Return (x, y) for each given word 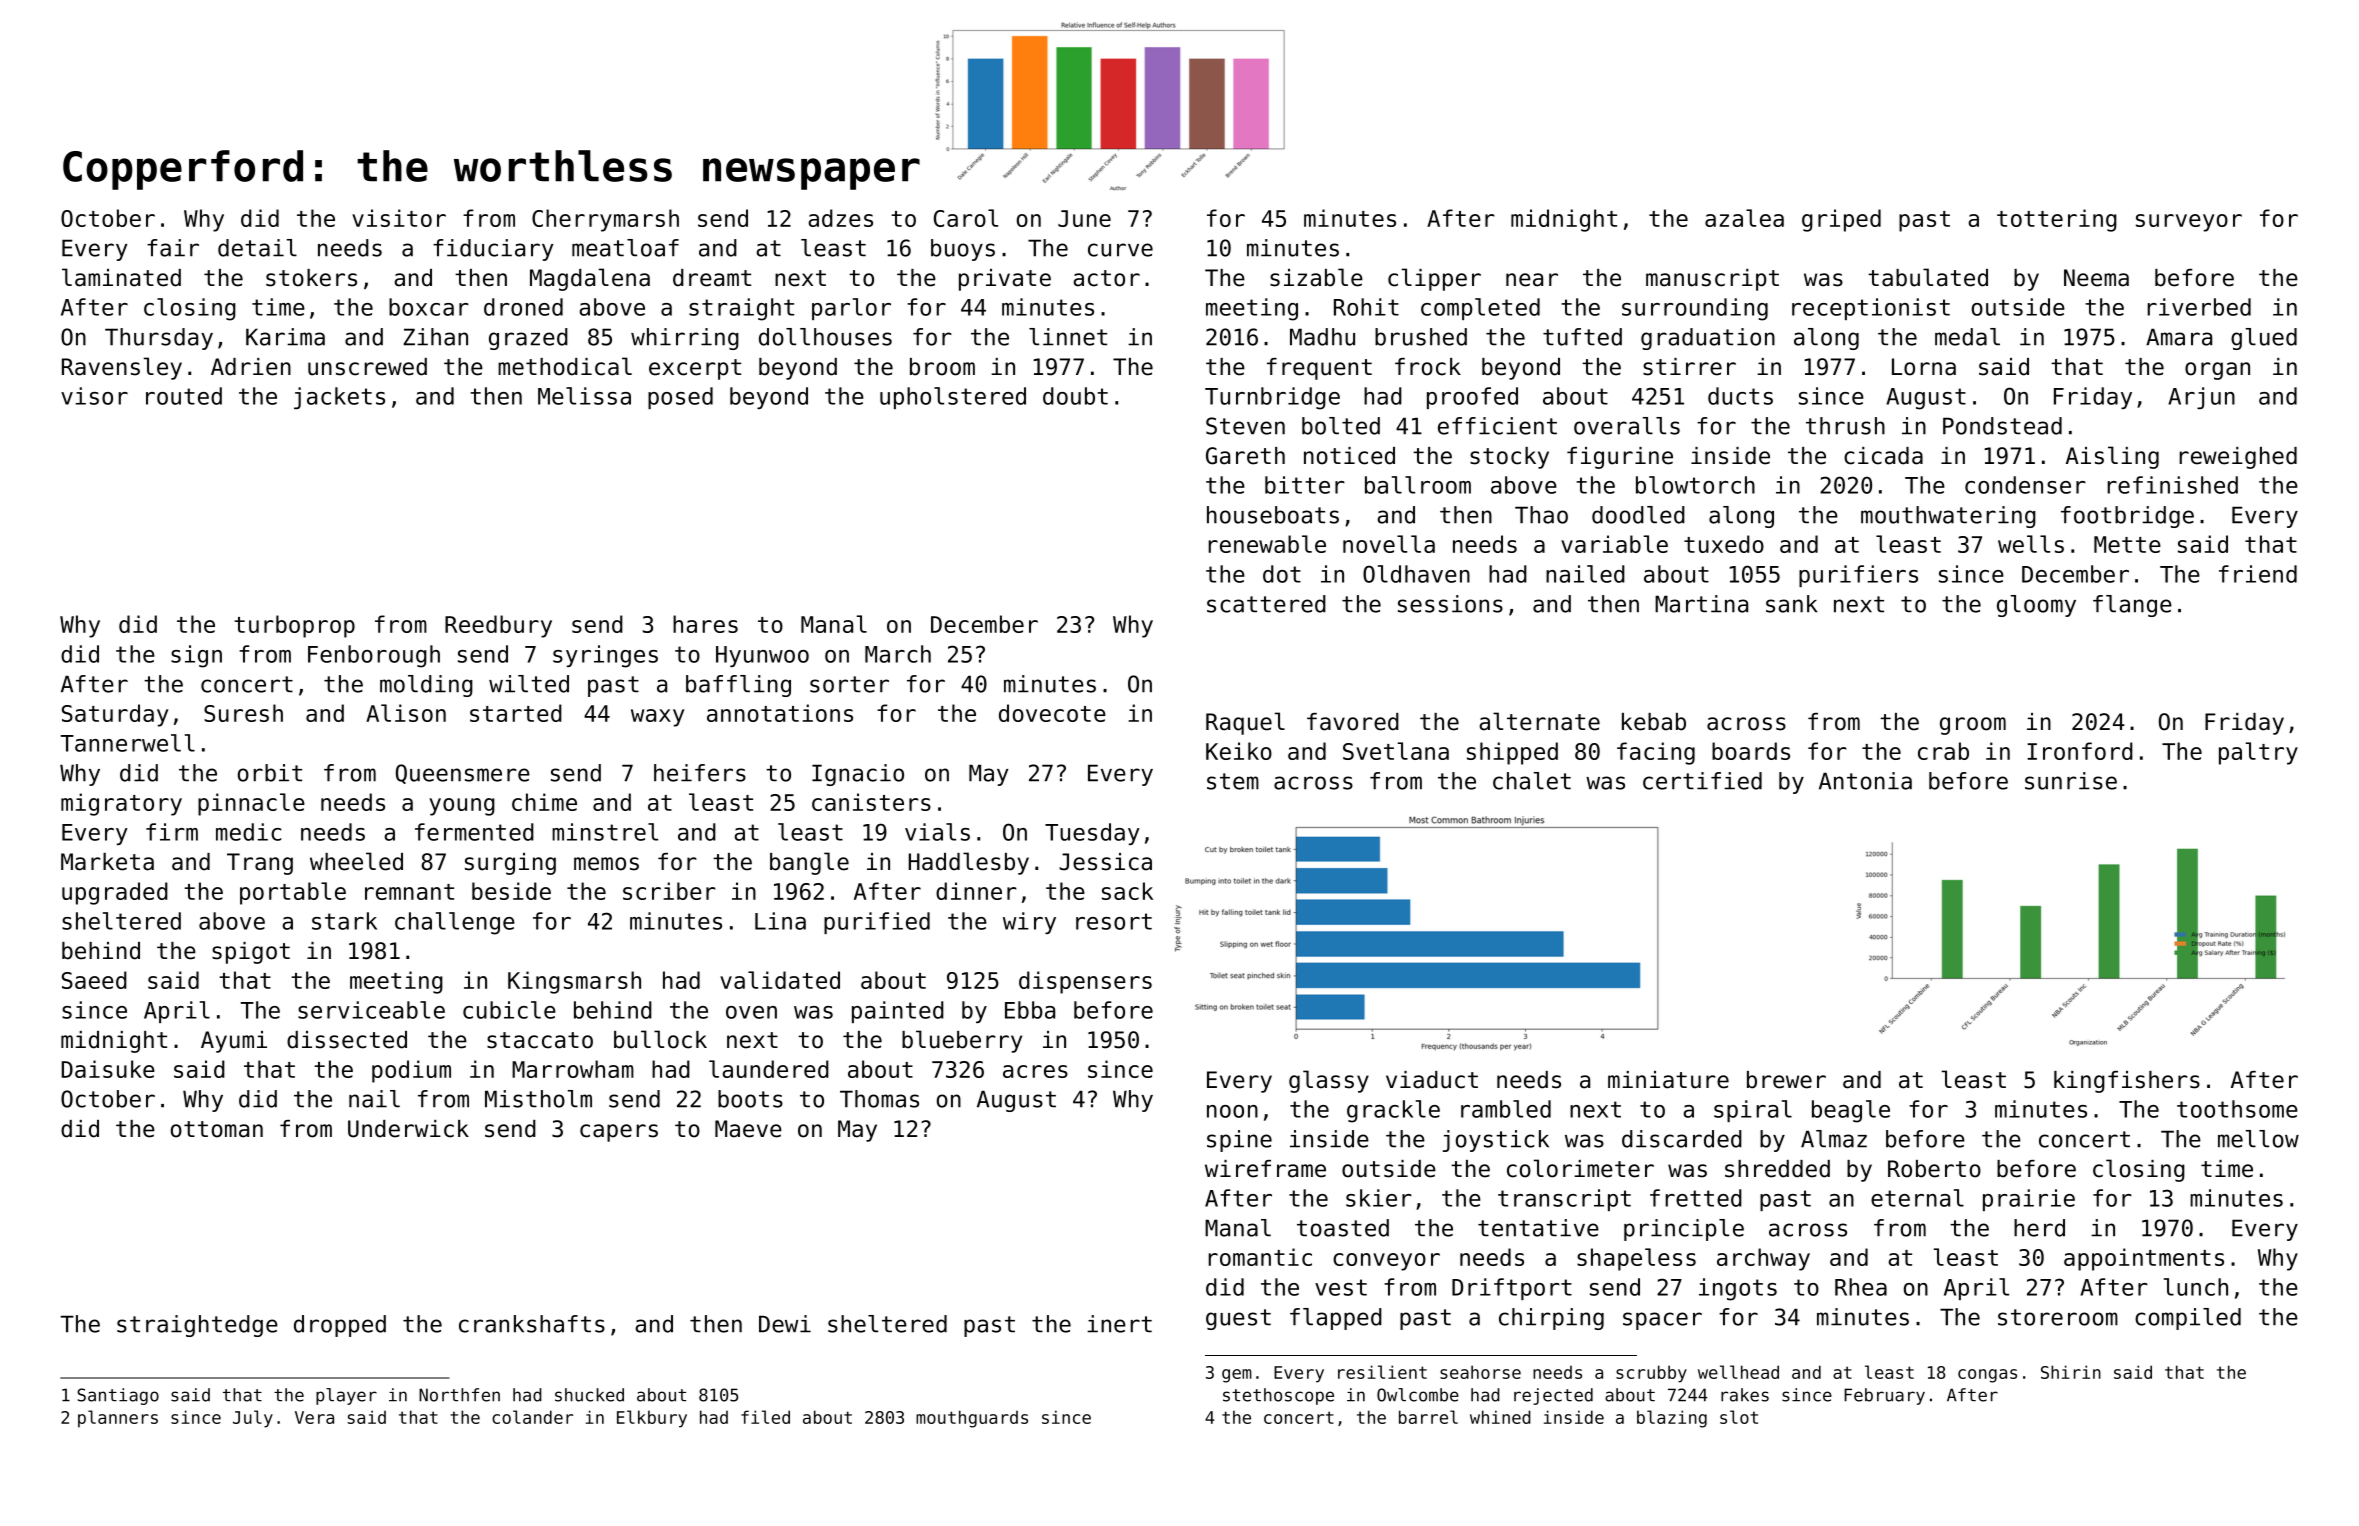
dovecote (1052, 713)
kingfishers (2127, 1082)
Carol (966, 218)
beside (511, 891)
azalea (1744, 218)
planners (118, 1419)
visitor (399, 218)
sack (1127, 891)
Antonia (1865, 781)
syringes (605, 656)
